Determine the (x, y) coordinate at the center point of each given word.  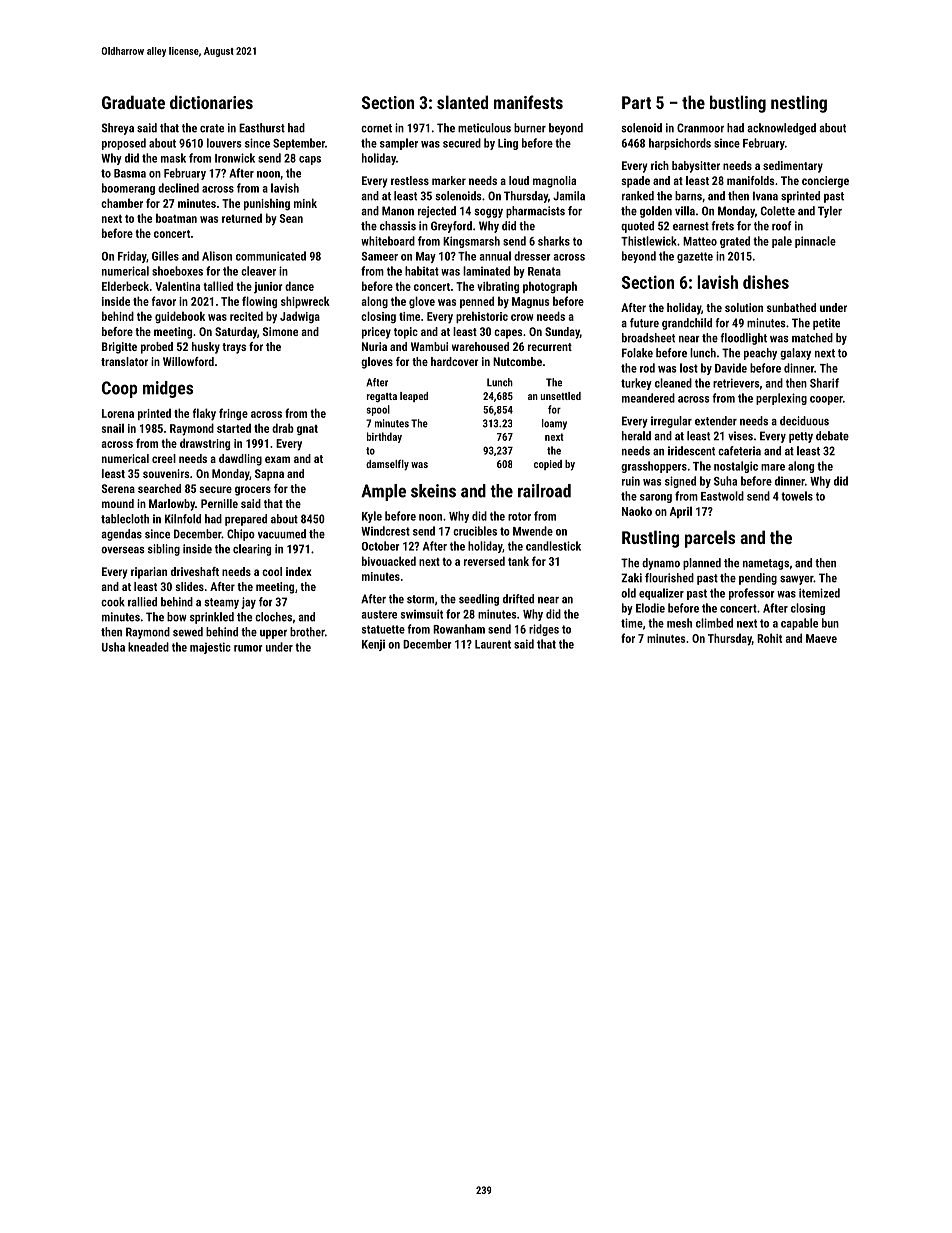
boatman (176, 218)
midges (168, 389)
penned (477, 302)
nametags (766, 564)
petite (826, 324)
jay (249, 603)
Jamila (569, 196)
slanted (462, 102)
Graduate (133, 102)
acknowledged (781, 129)
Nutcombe (517, 361)
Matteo (700, 241)
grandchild (687, 324)
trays (234, 348)
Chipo (241, 535)
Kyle (372, 517)
